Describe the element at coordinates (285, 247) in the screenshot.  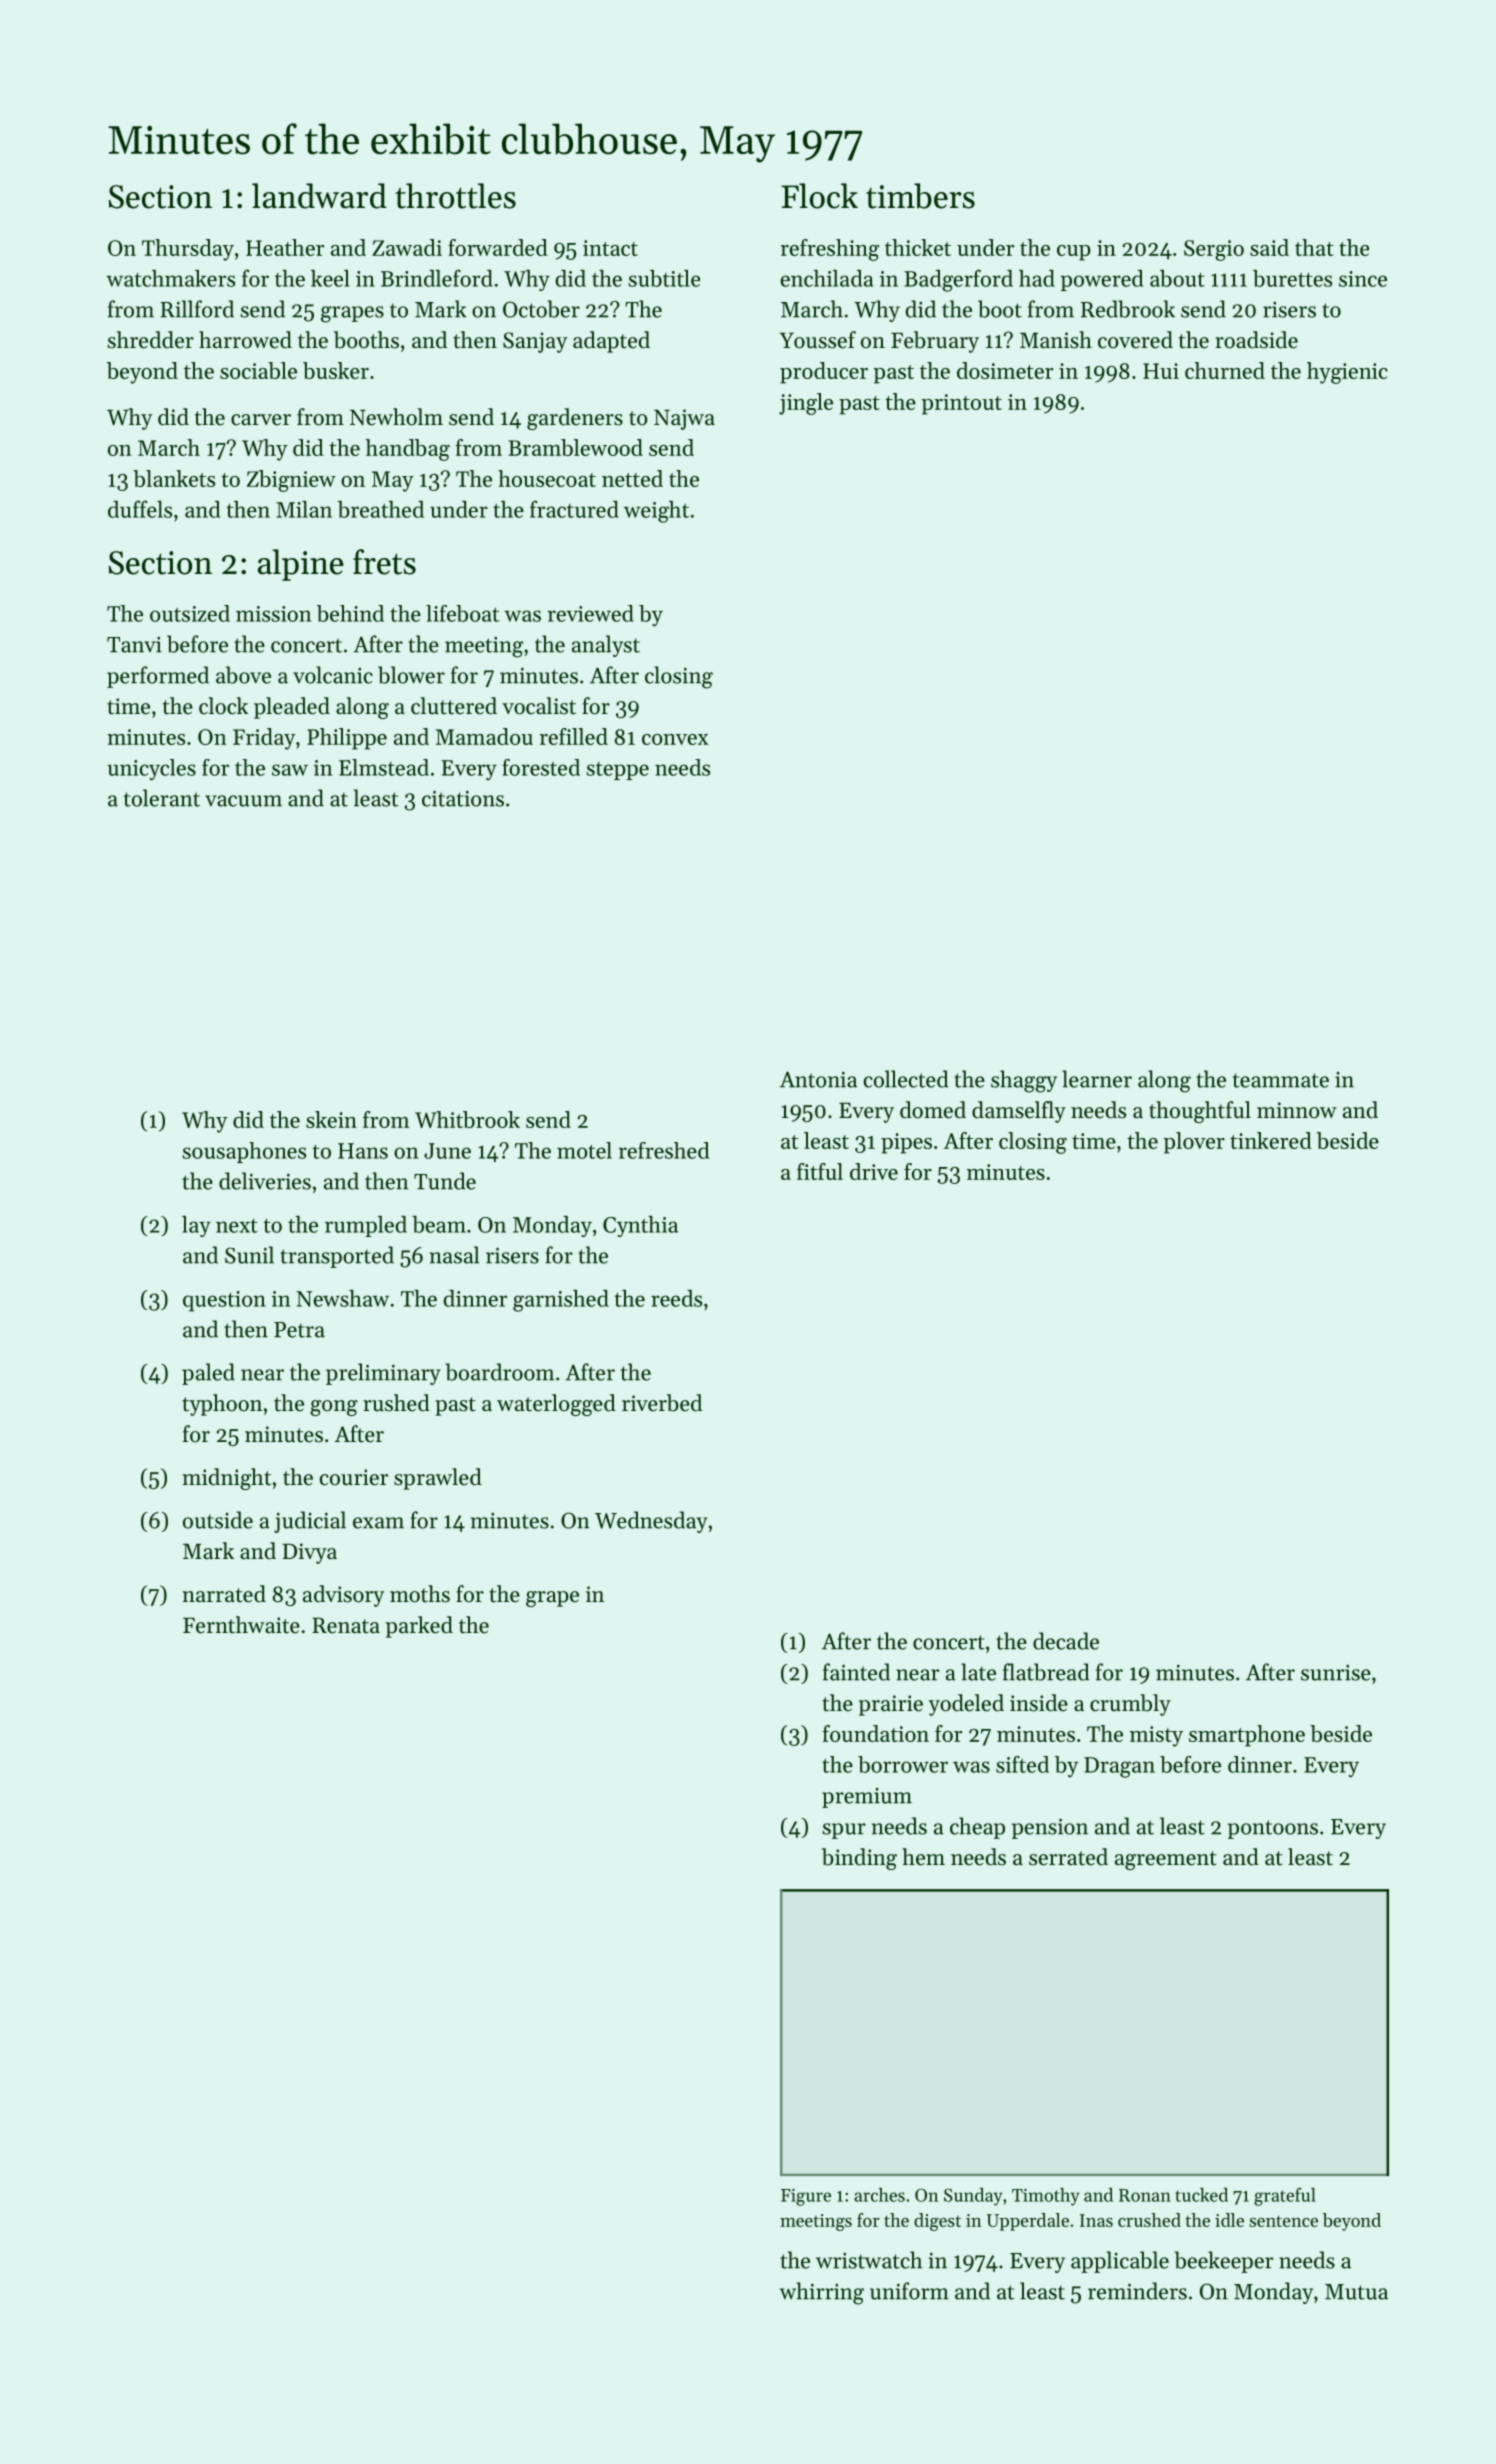
I see `Heather` at that location.
